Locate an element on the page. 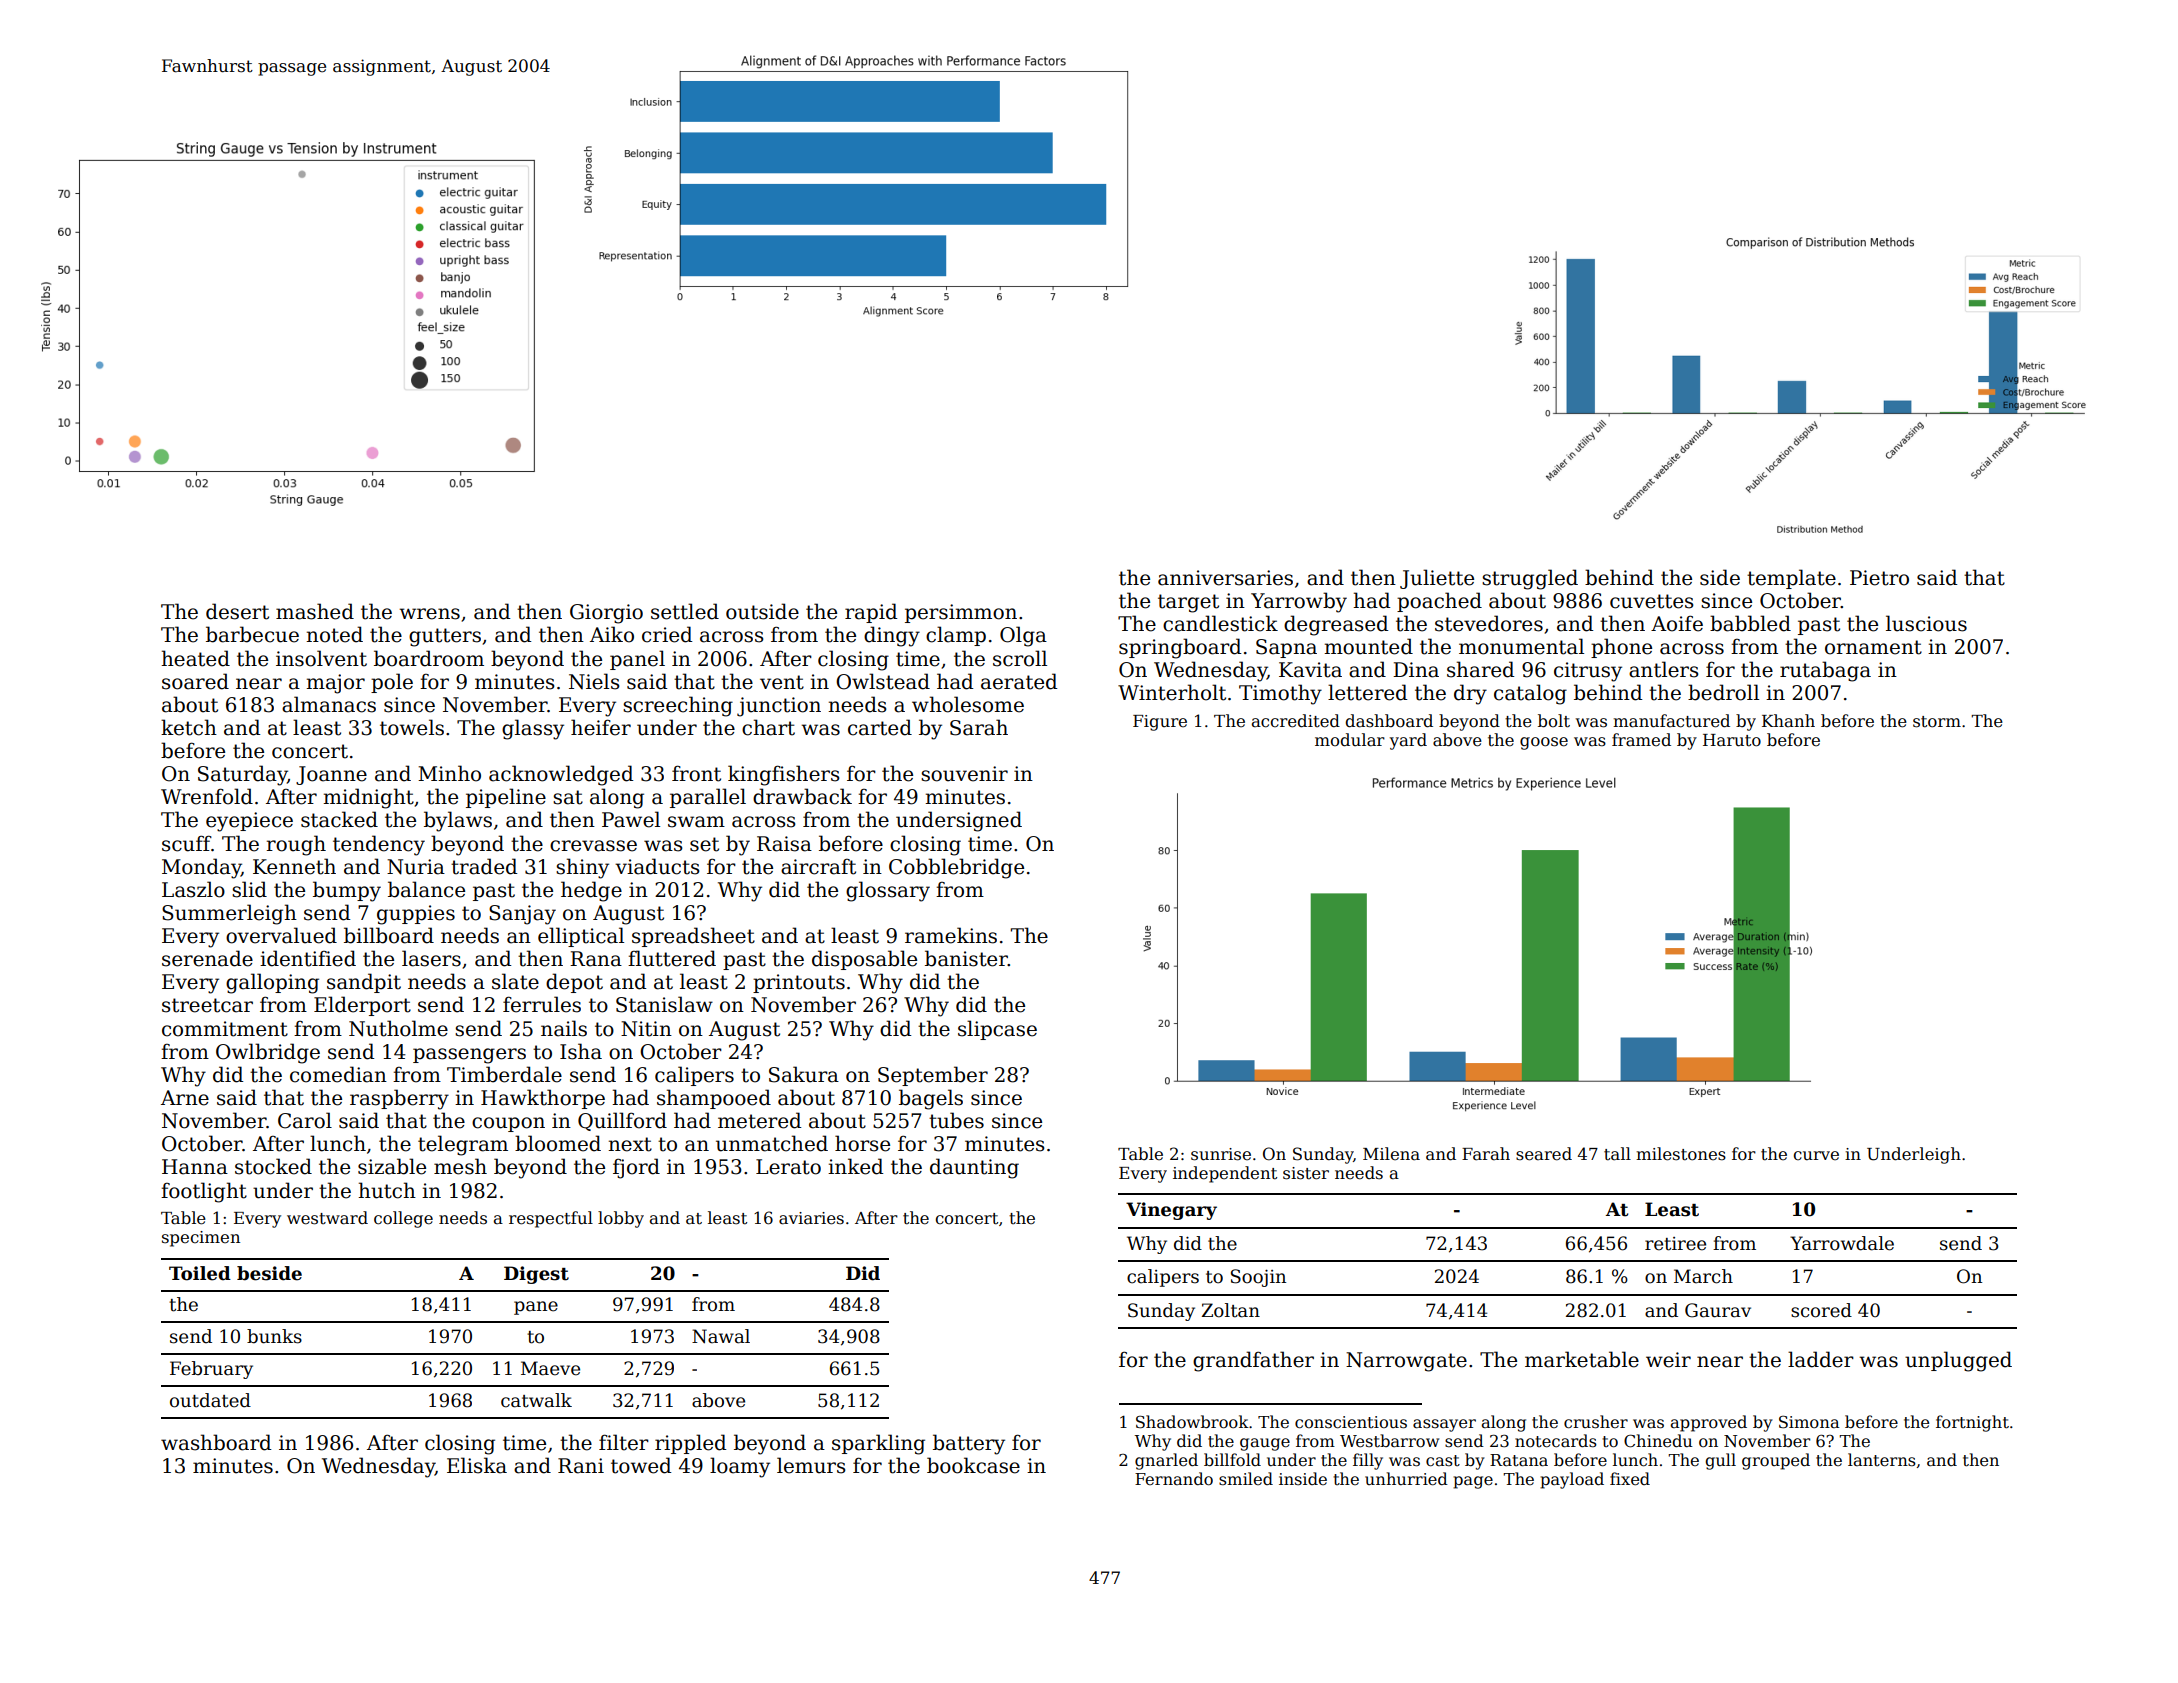 This document has height=1683, width=2178. passengers is located at coordinates (469, 1056).
